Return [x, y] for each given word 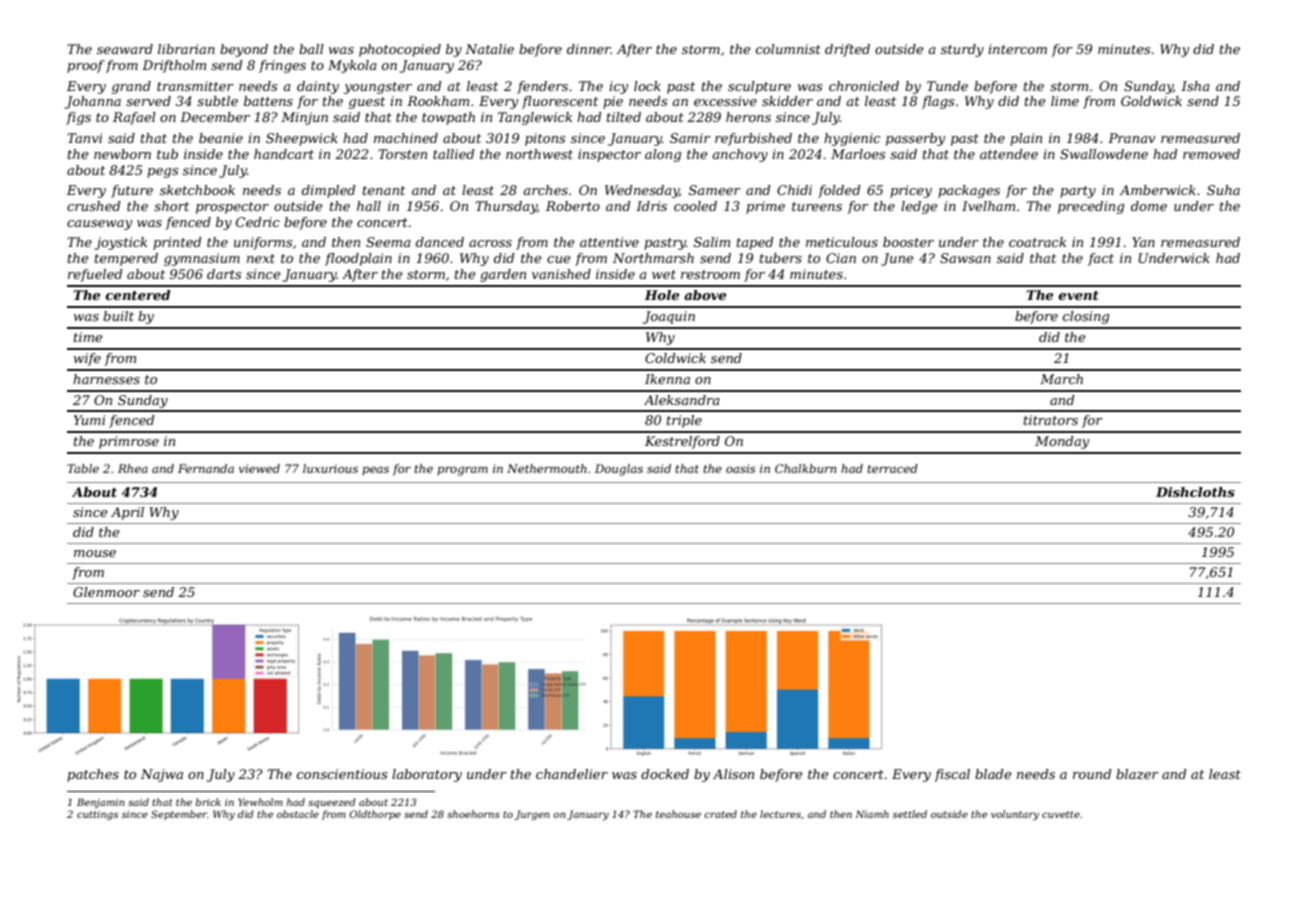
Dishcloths [1195, 492]
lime [1065, 101]
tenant [384, 190]
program [462, 471]
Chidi [794, 190]
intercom [1017, 49]
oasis [741, 468]
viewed [259, 468]
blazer [1137, 774]
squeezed [331, 803]
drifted [847, 50]
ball [311, 49]
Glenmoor [106, 592]
